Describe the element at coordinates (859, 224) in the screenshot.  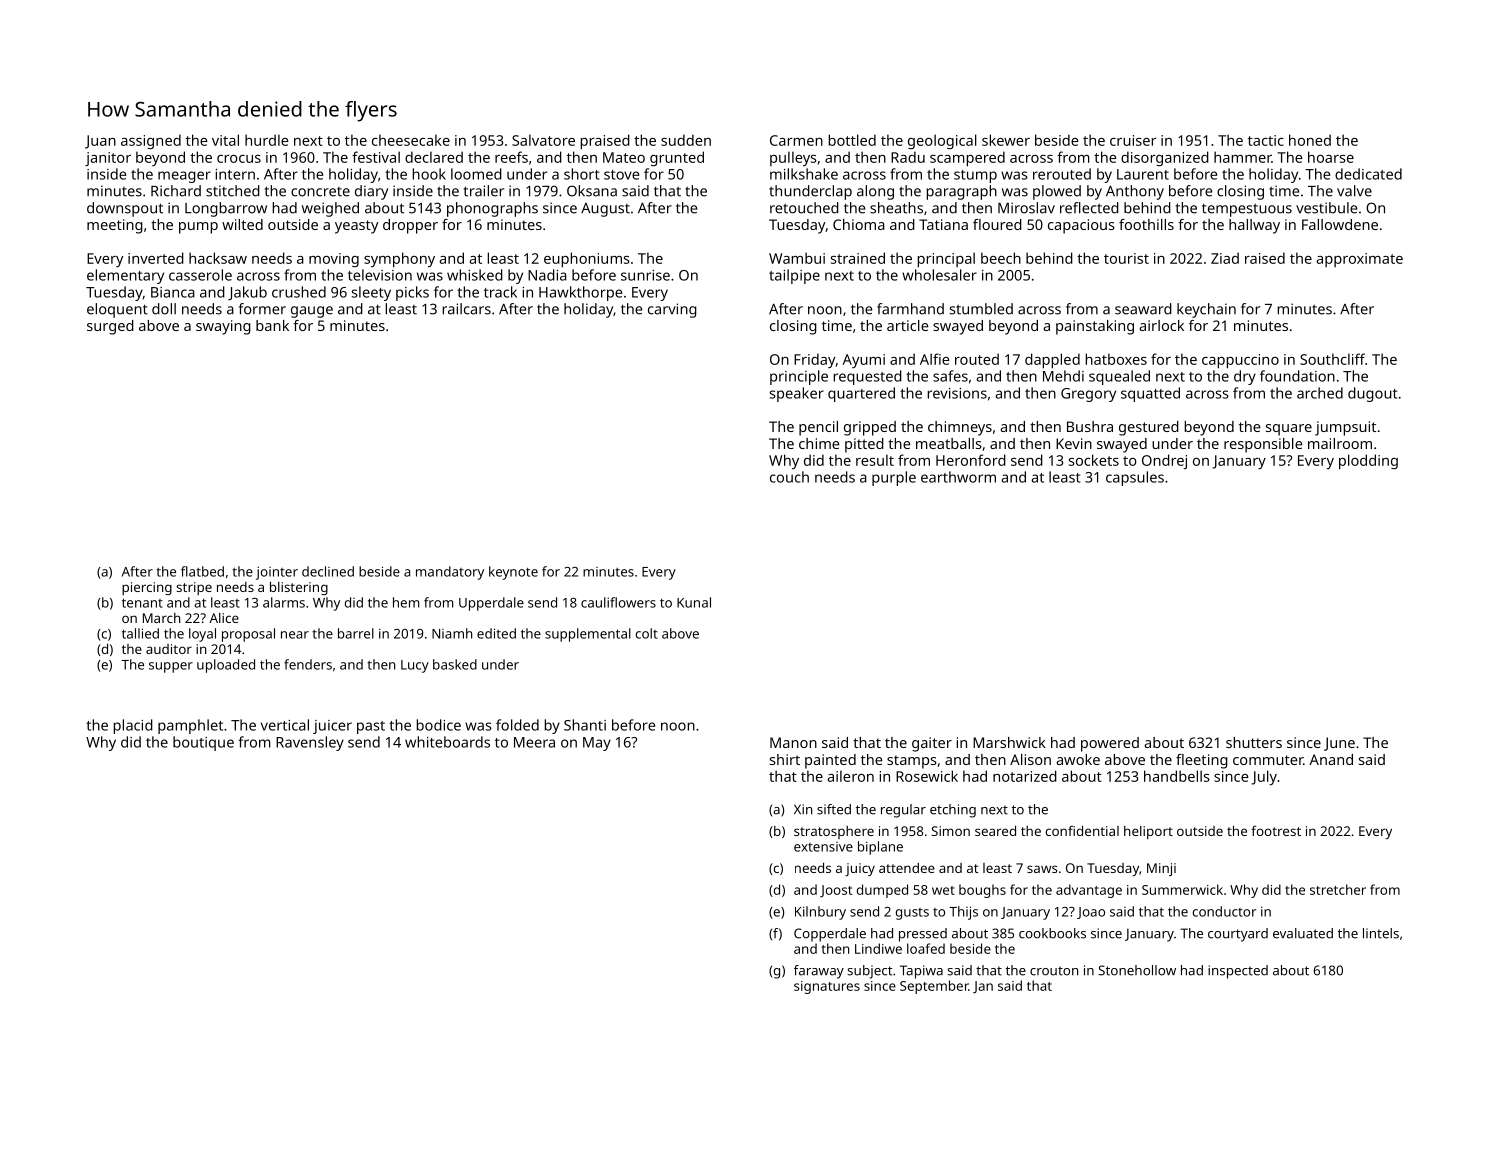
I see `Chioma` at that location.
